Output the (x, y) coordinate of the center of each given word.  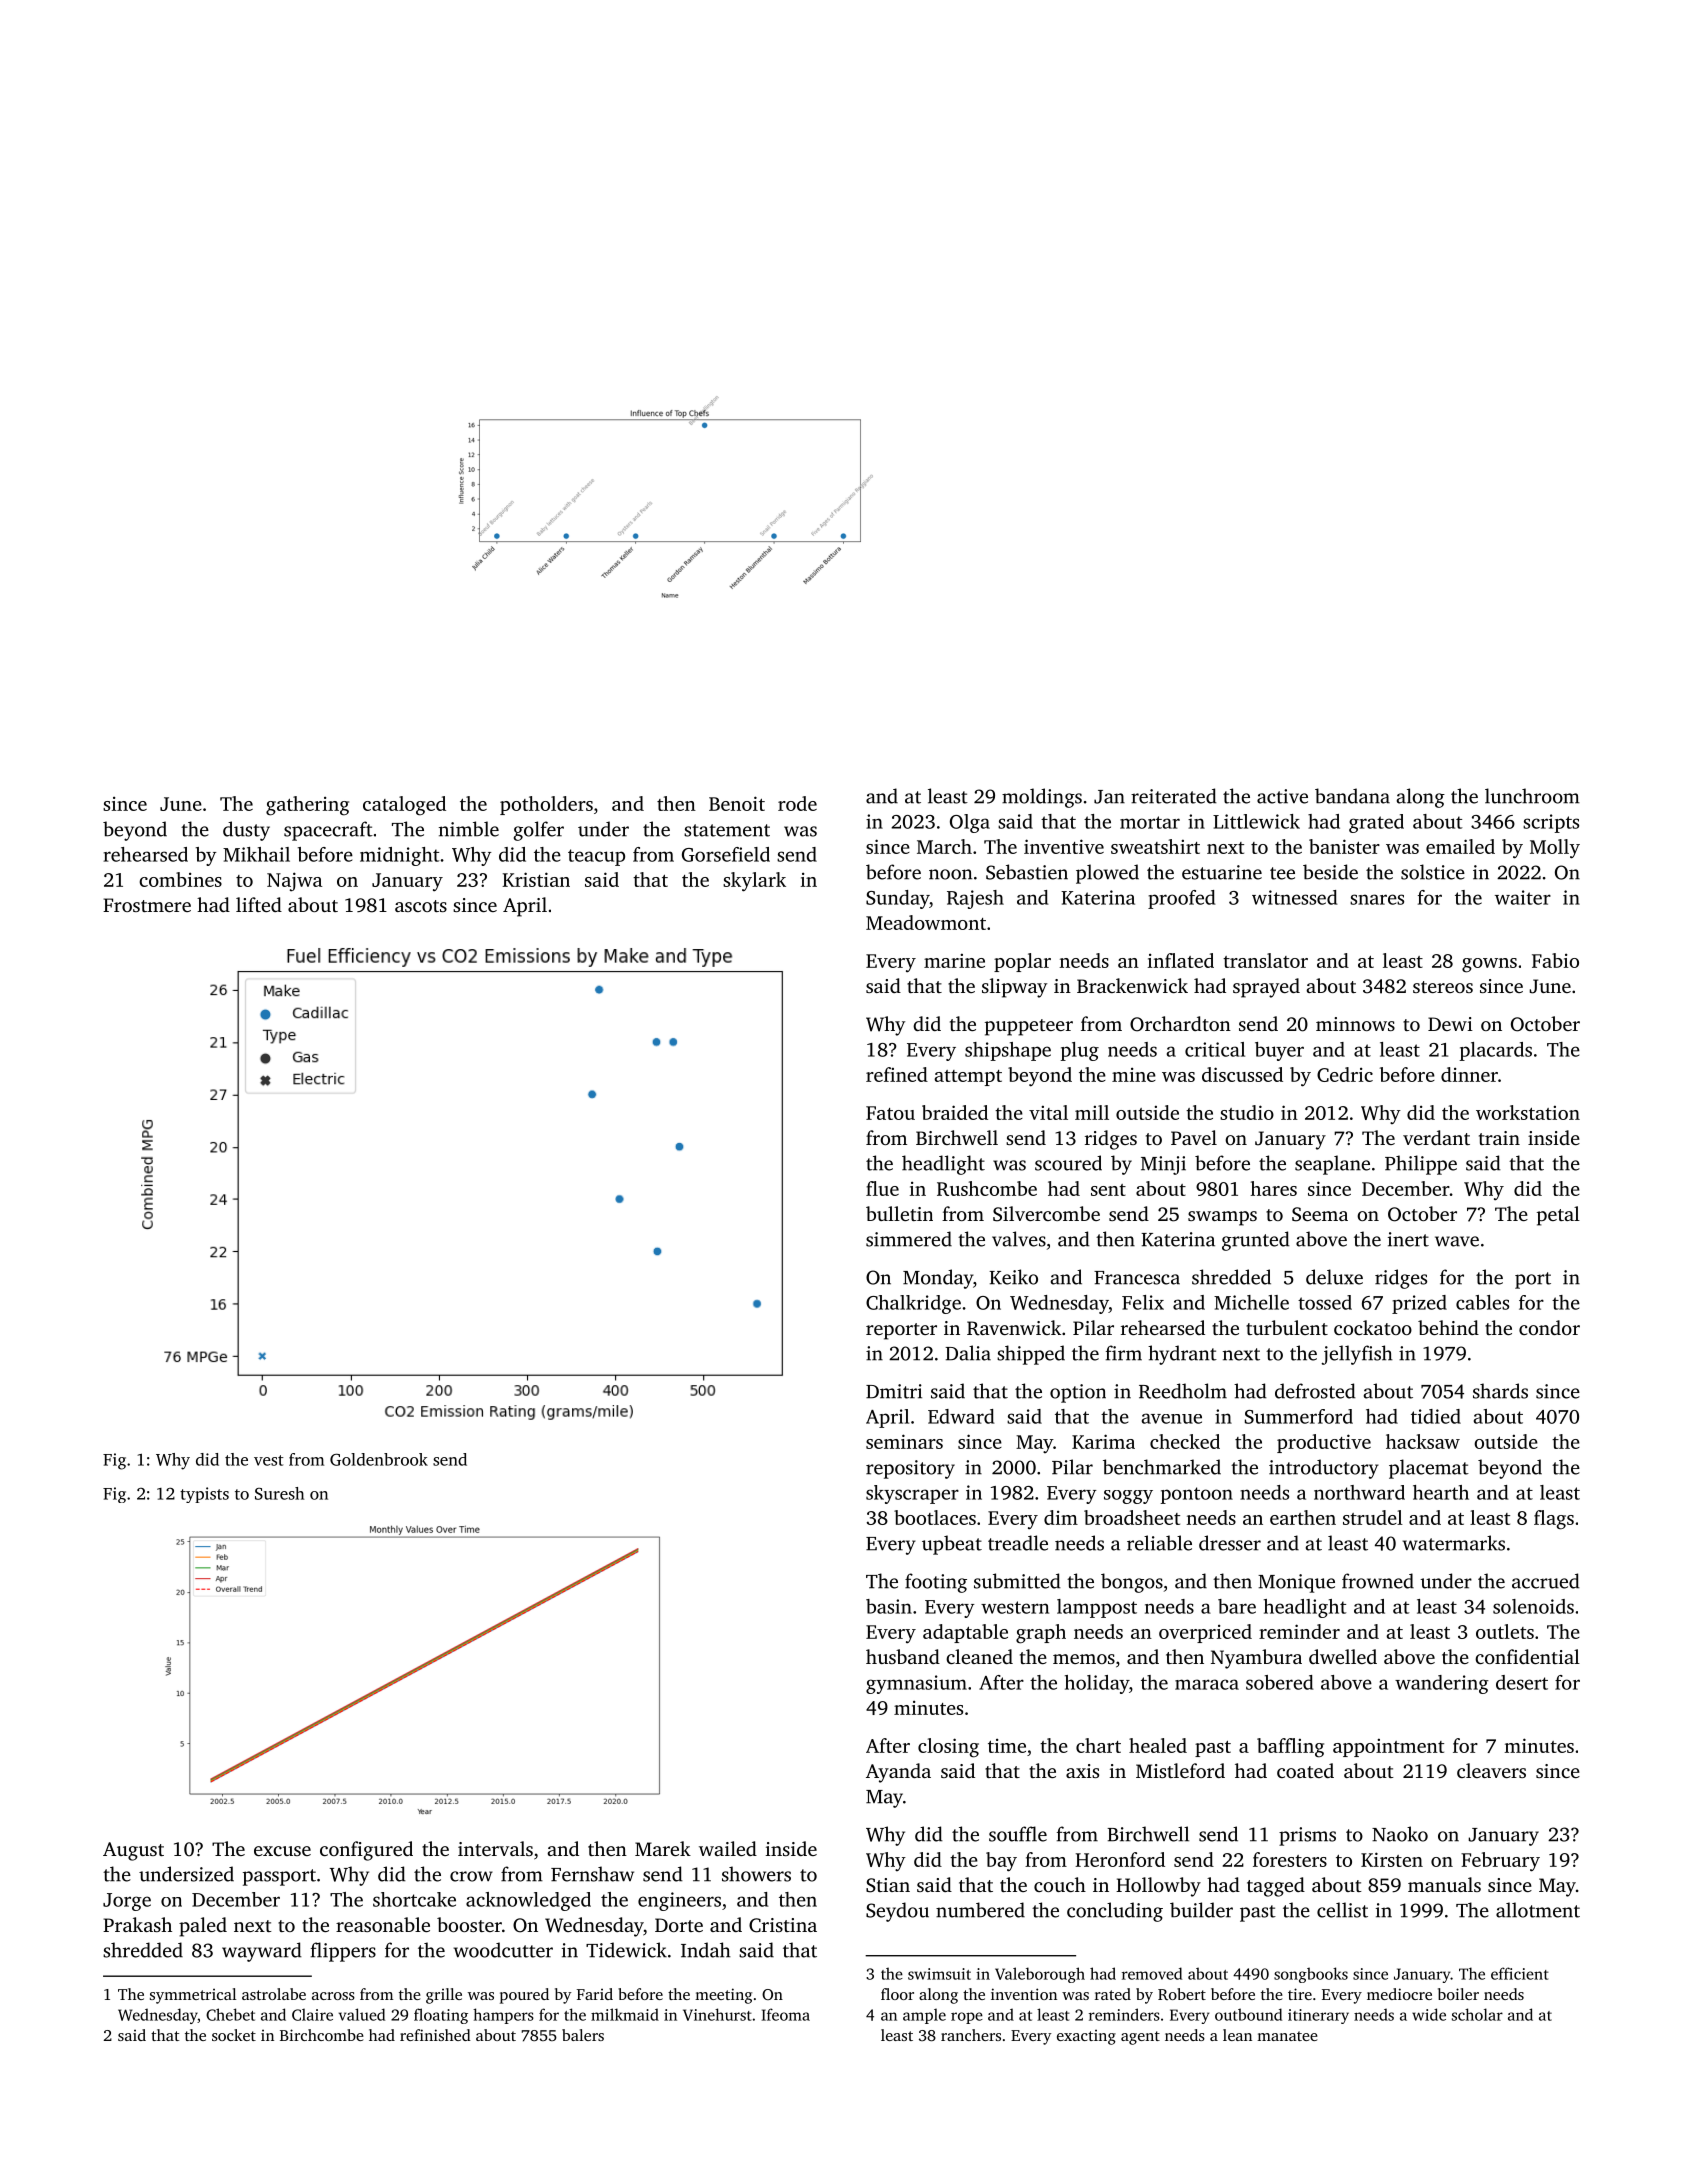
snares (1377, 899)
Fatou (890, 1113)
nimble (469, 829)
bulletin (899, 1213)
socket (234, 2035)
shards (1500, 1391)
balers (583, 2035)
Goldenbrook (379, 1459)
